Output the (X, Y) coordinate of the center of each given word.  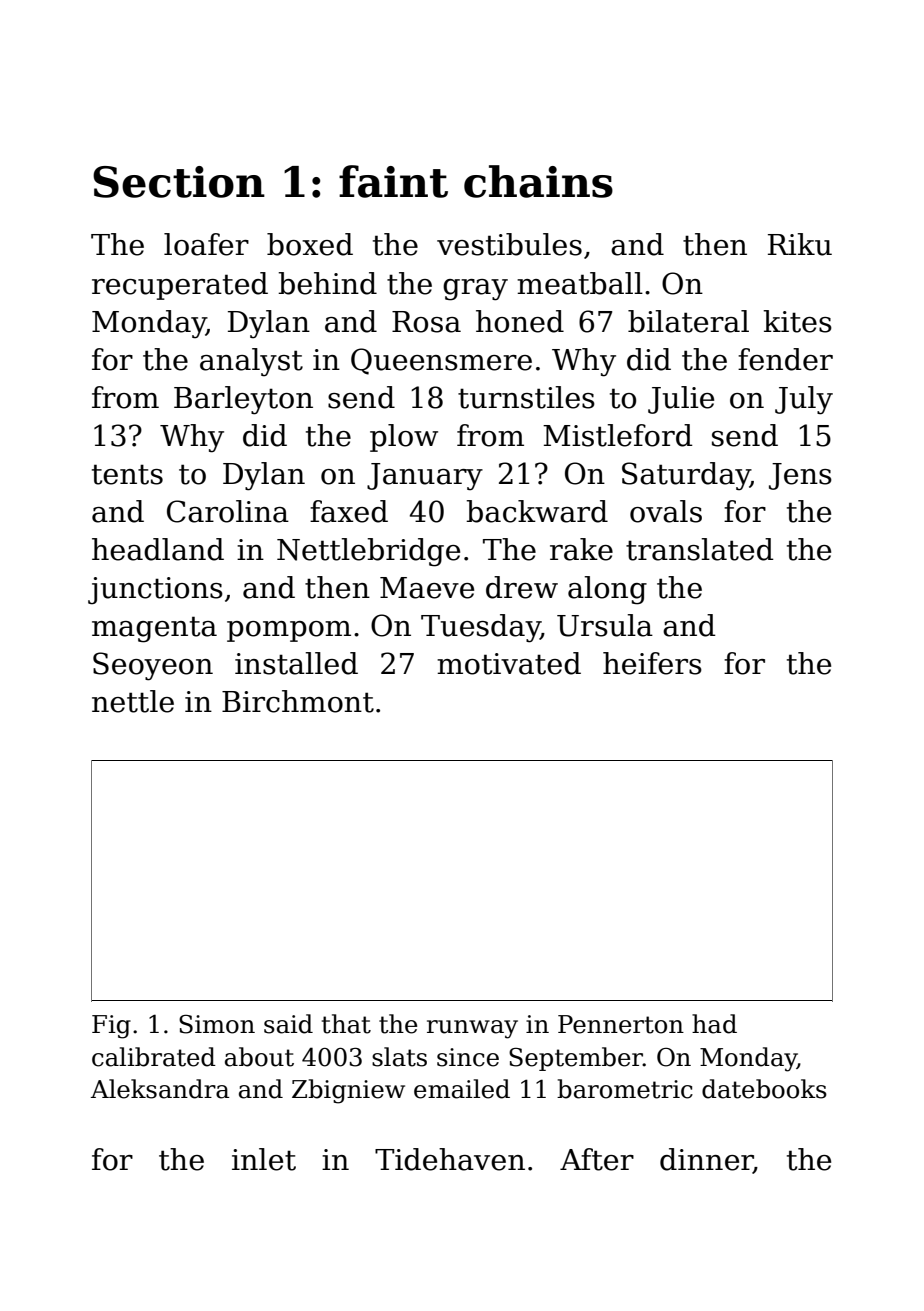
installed (296, 663)
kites (798, 321)
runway (472, 1029)
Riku (800, 244)
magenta (154, 629)
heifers (652, 663)
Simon (217, 1024)
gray (475, 290)
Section (179, 182)
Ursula (605, 625)
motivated (509, 663)
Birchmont (298, 701)
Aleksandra (160, 1089)
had (714, 1024)
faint (393, 181)
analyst (251, 362)
